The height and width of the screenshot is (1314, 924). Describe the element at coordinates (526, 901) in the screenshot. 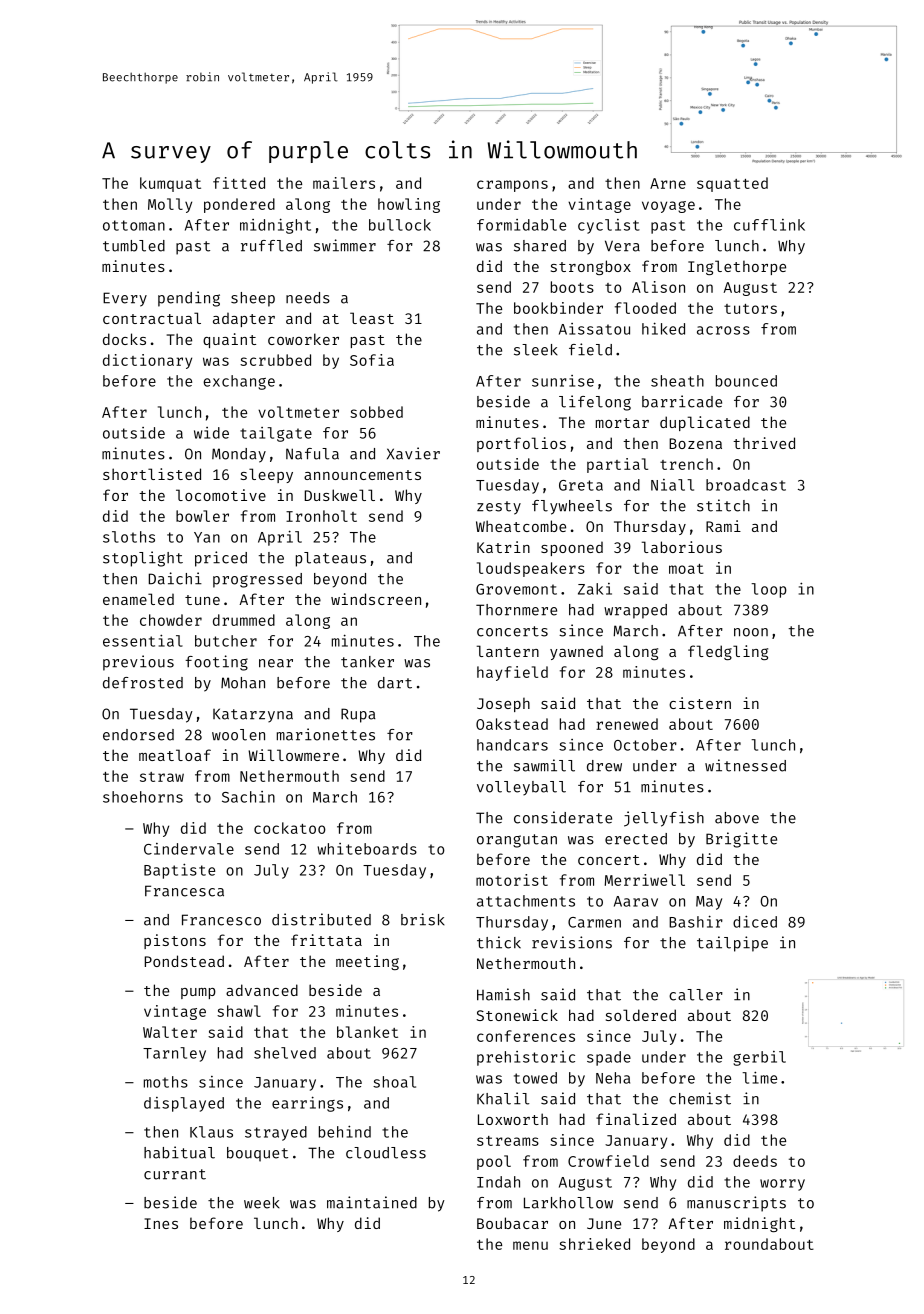

I see `attachments` at that location.
